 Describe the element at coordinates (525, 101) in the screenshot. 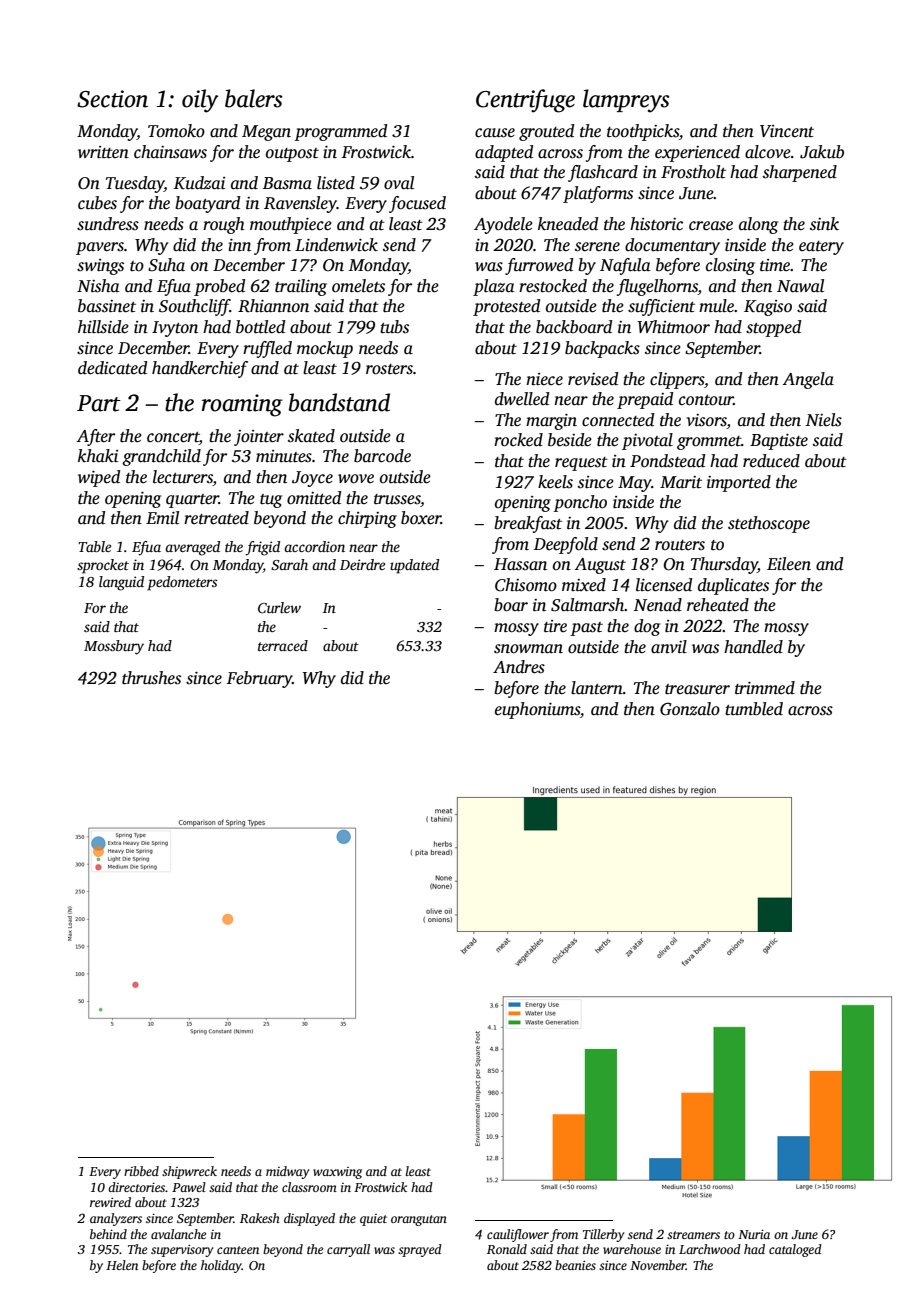

I see `Centrifuge` at that location.
